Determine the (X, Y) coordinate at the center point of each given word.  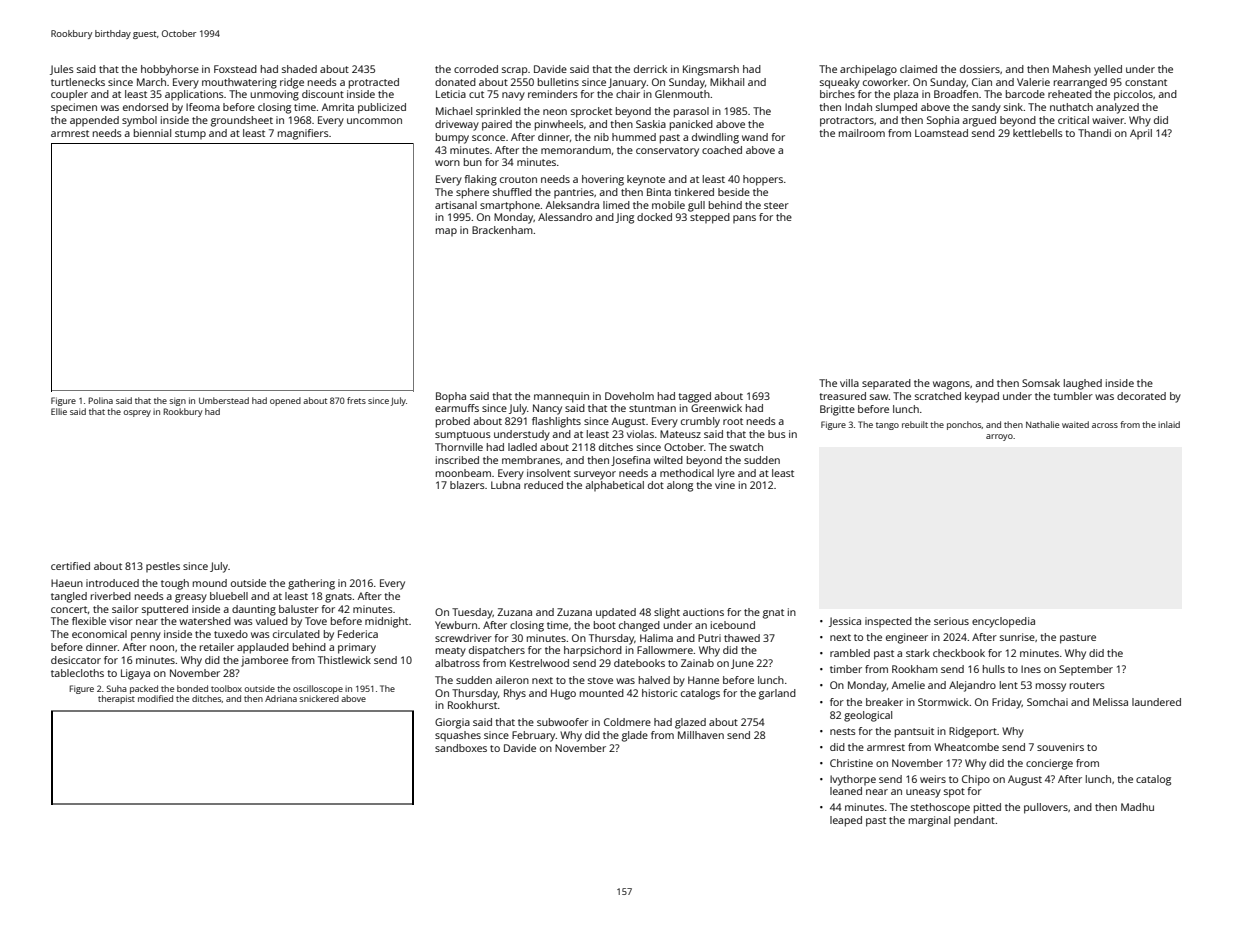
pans (744, 219)
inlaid (1169, 424)
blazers (467, 485)
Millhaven (701, 735)
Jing (625, 218)
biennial (152, 133)
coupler (69, 95)
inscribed (457, 460)
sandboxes (461, 748)
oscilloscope (318, 689)
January (627, 83)
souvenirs (1060, 747)
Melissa (1110, 702)
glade (635, 736)
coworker (885, 82)
